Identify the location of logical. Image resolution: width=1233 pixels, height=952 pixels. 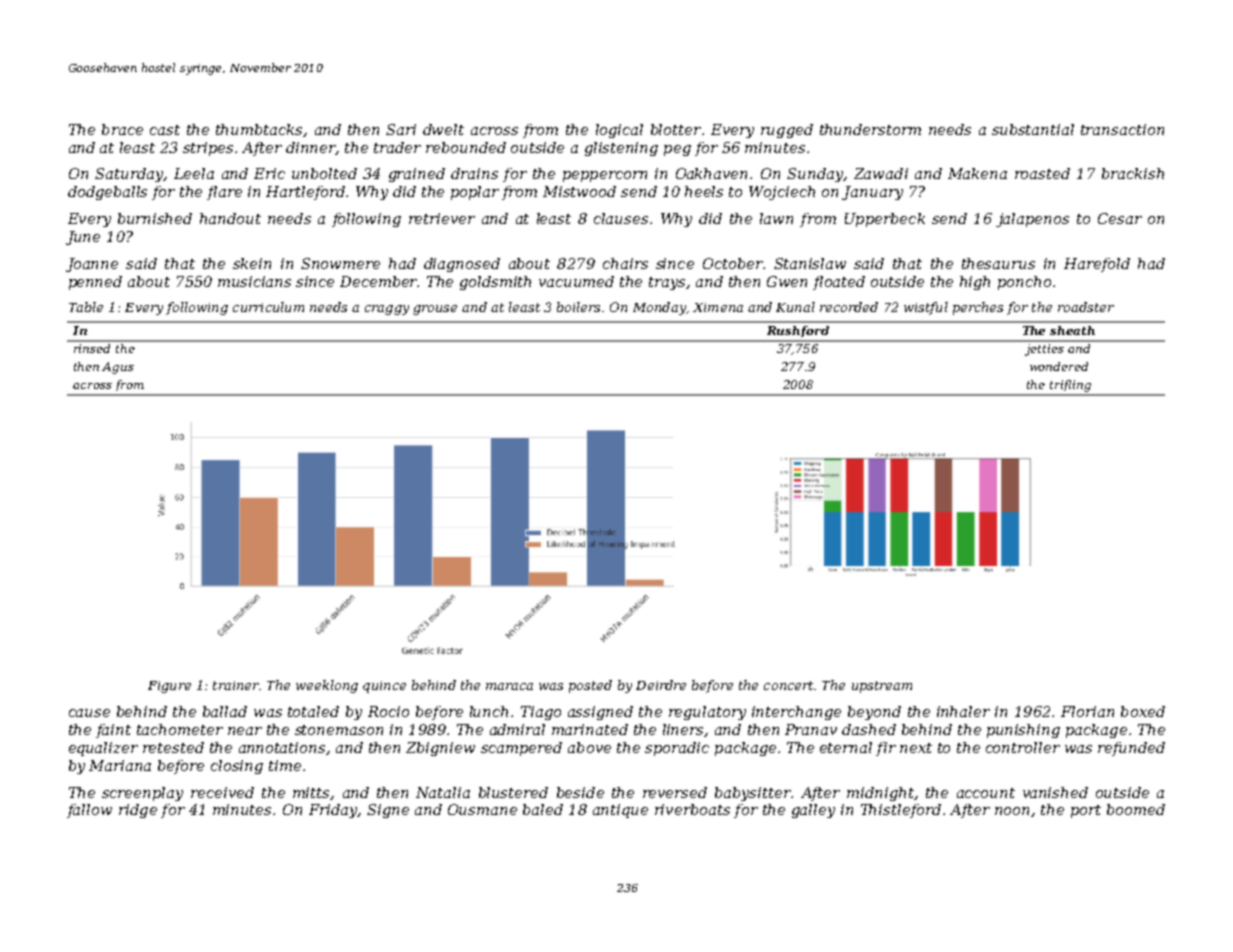
(619, 131).
